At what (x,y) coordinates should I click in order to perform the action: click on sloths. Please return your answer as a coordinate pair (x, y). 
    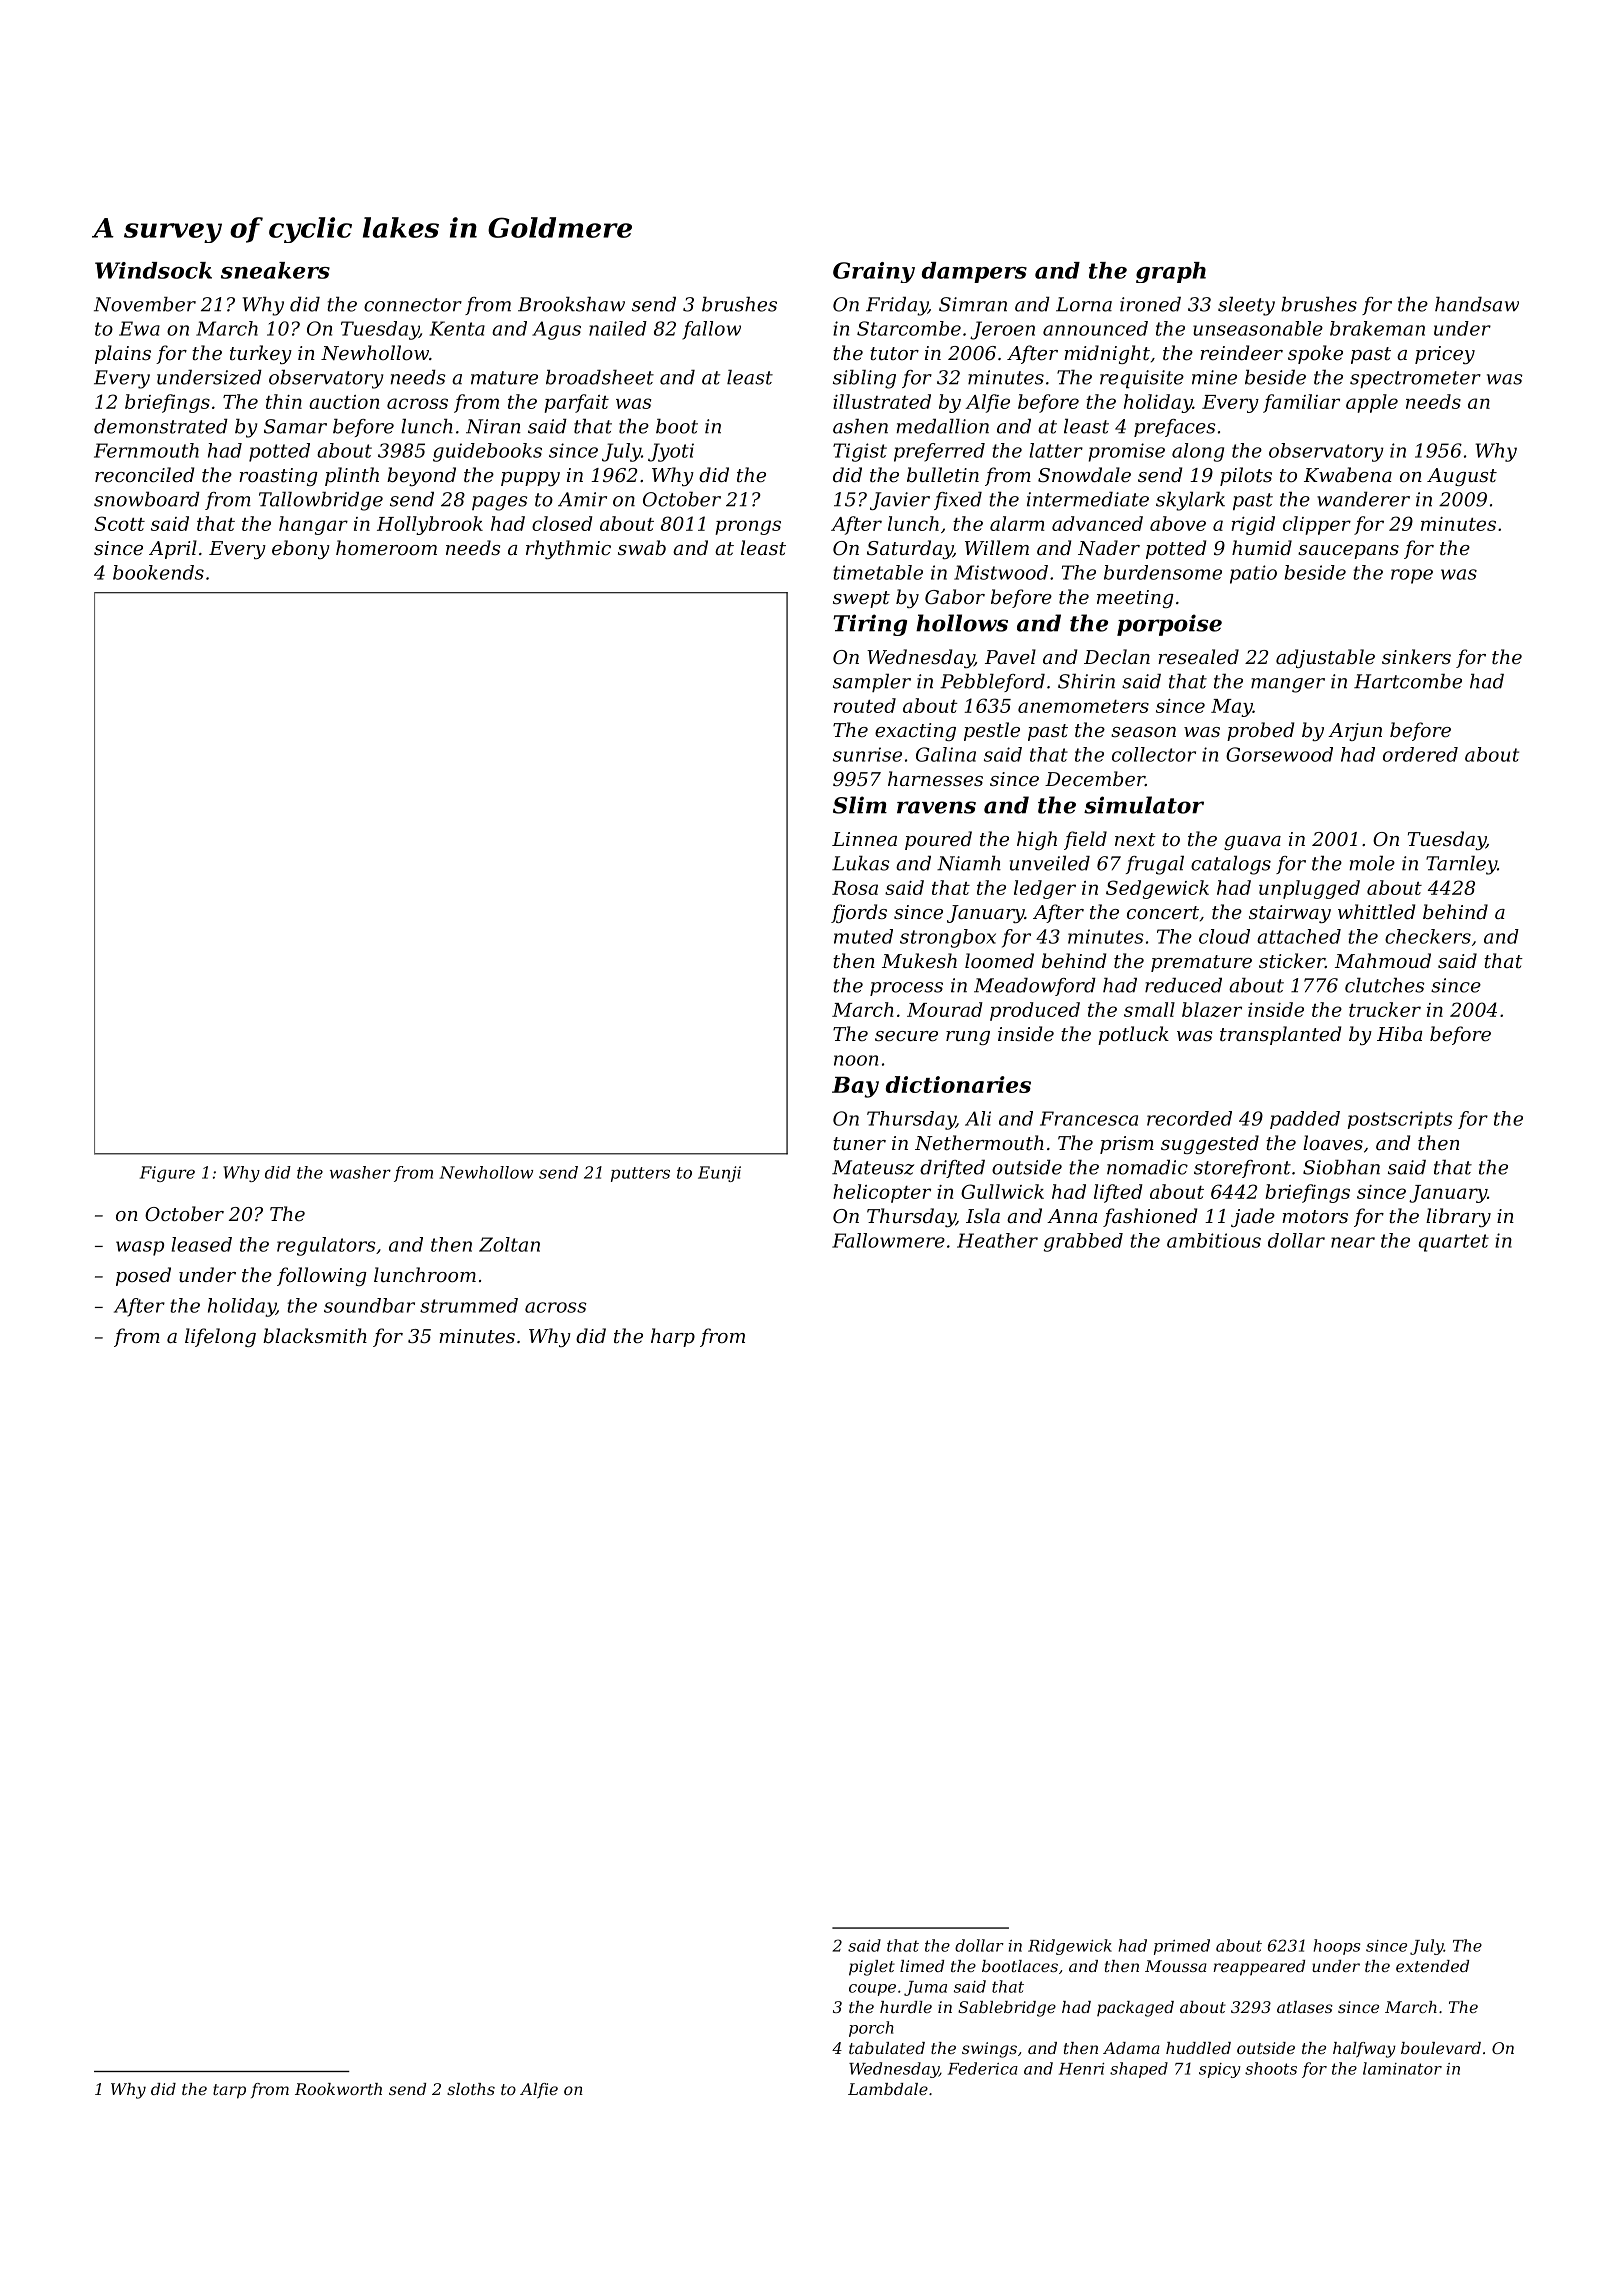
    Looking at the image, I should click on (471, 2089).
